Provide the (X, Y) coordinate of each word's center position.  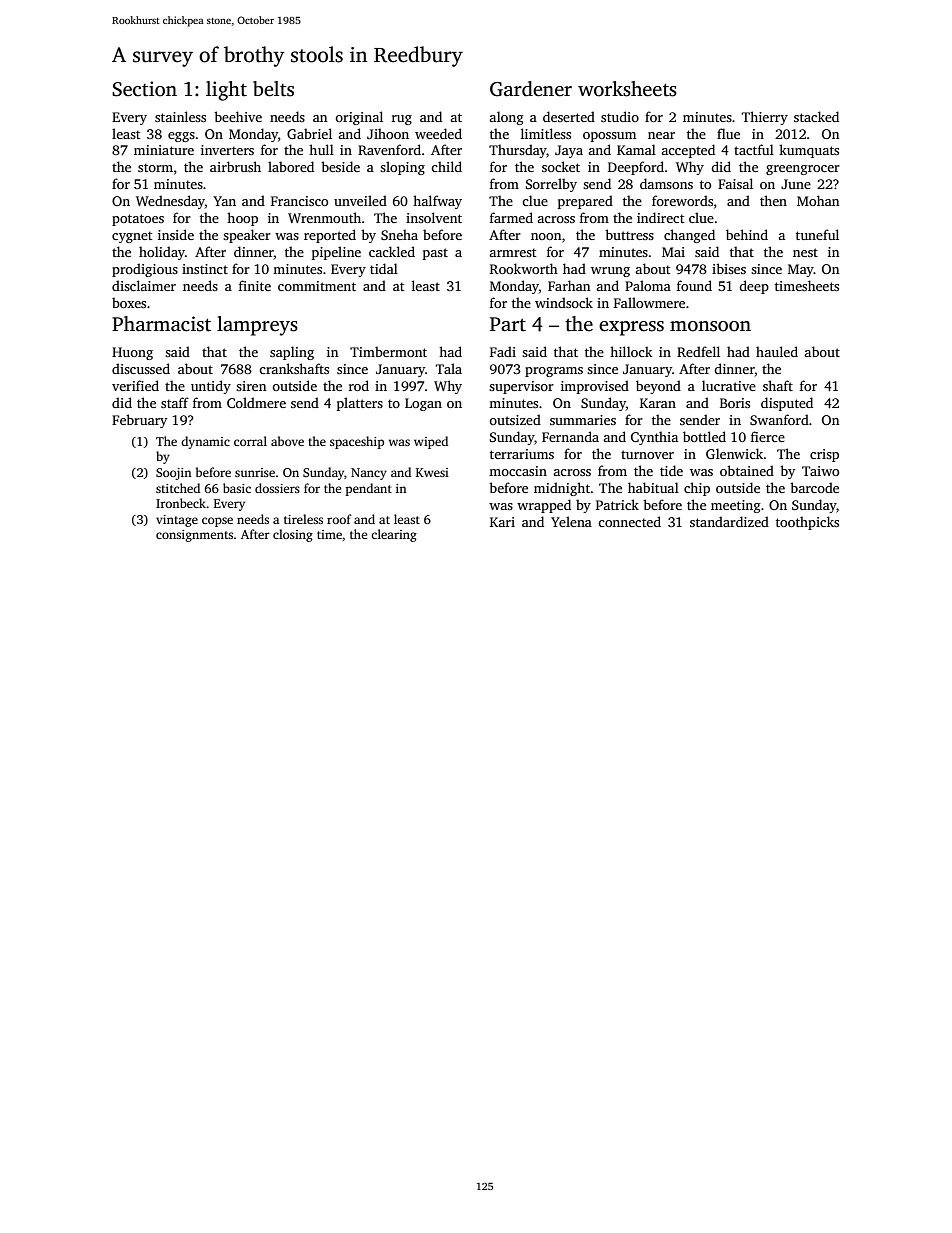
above (287, 441)
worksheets (627, 89)
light (226, 91)
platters (360, 404)
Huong (132, 353)
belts (273, 89)
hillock (631, 351)
